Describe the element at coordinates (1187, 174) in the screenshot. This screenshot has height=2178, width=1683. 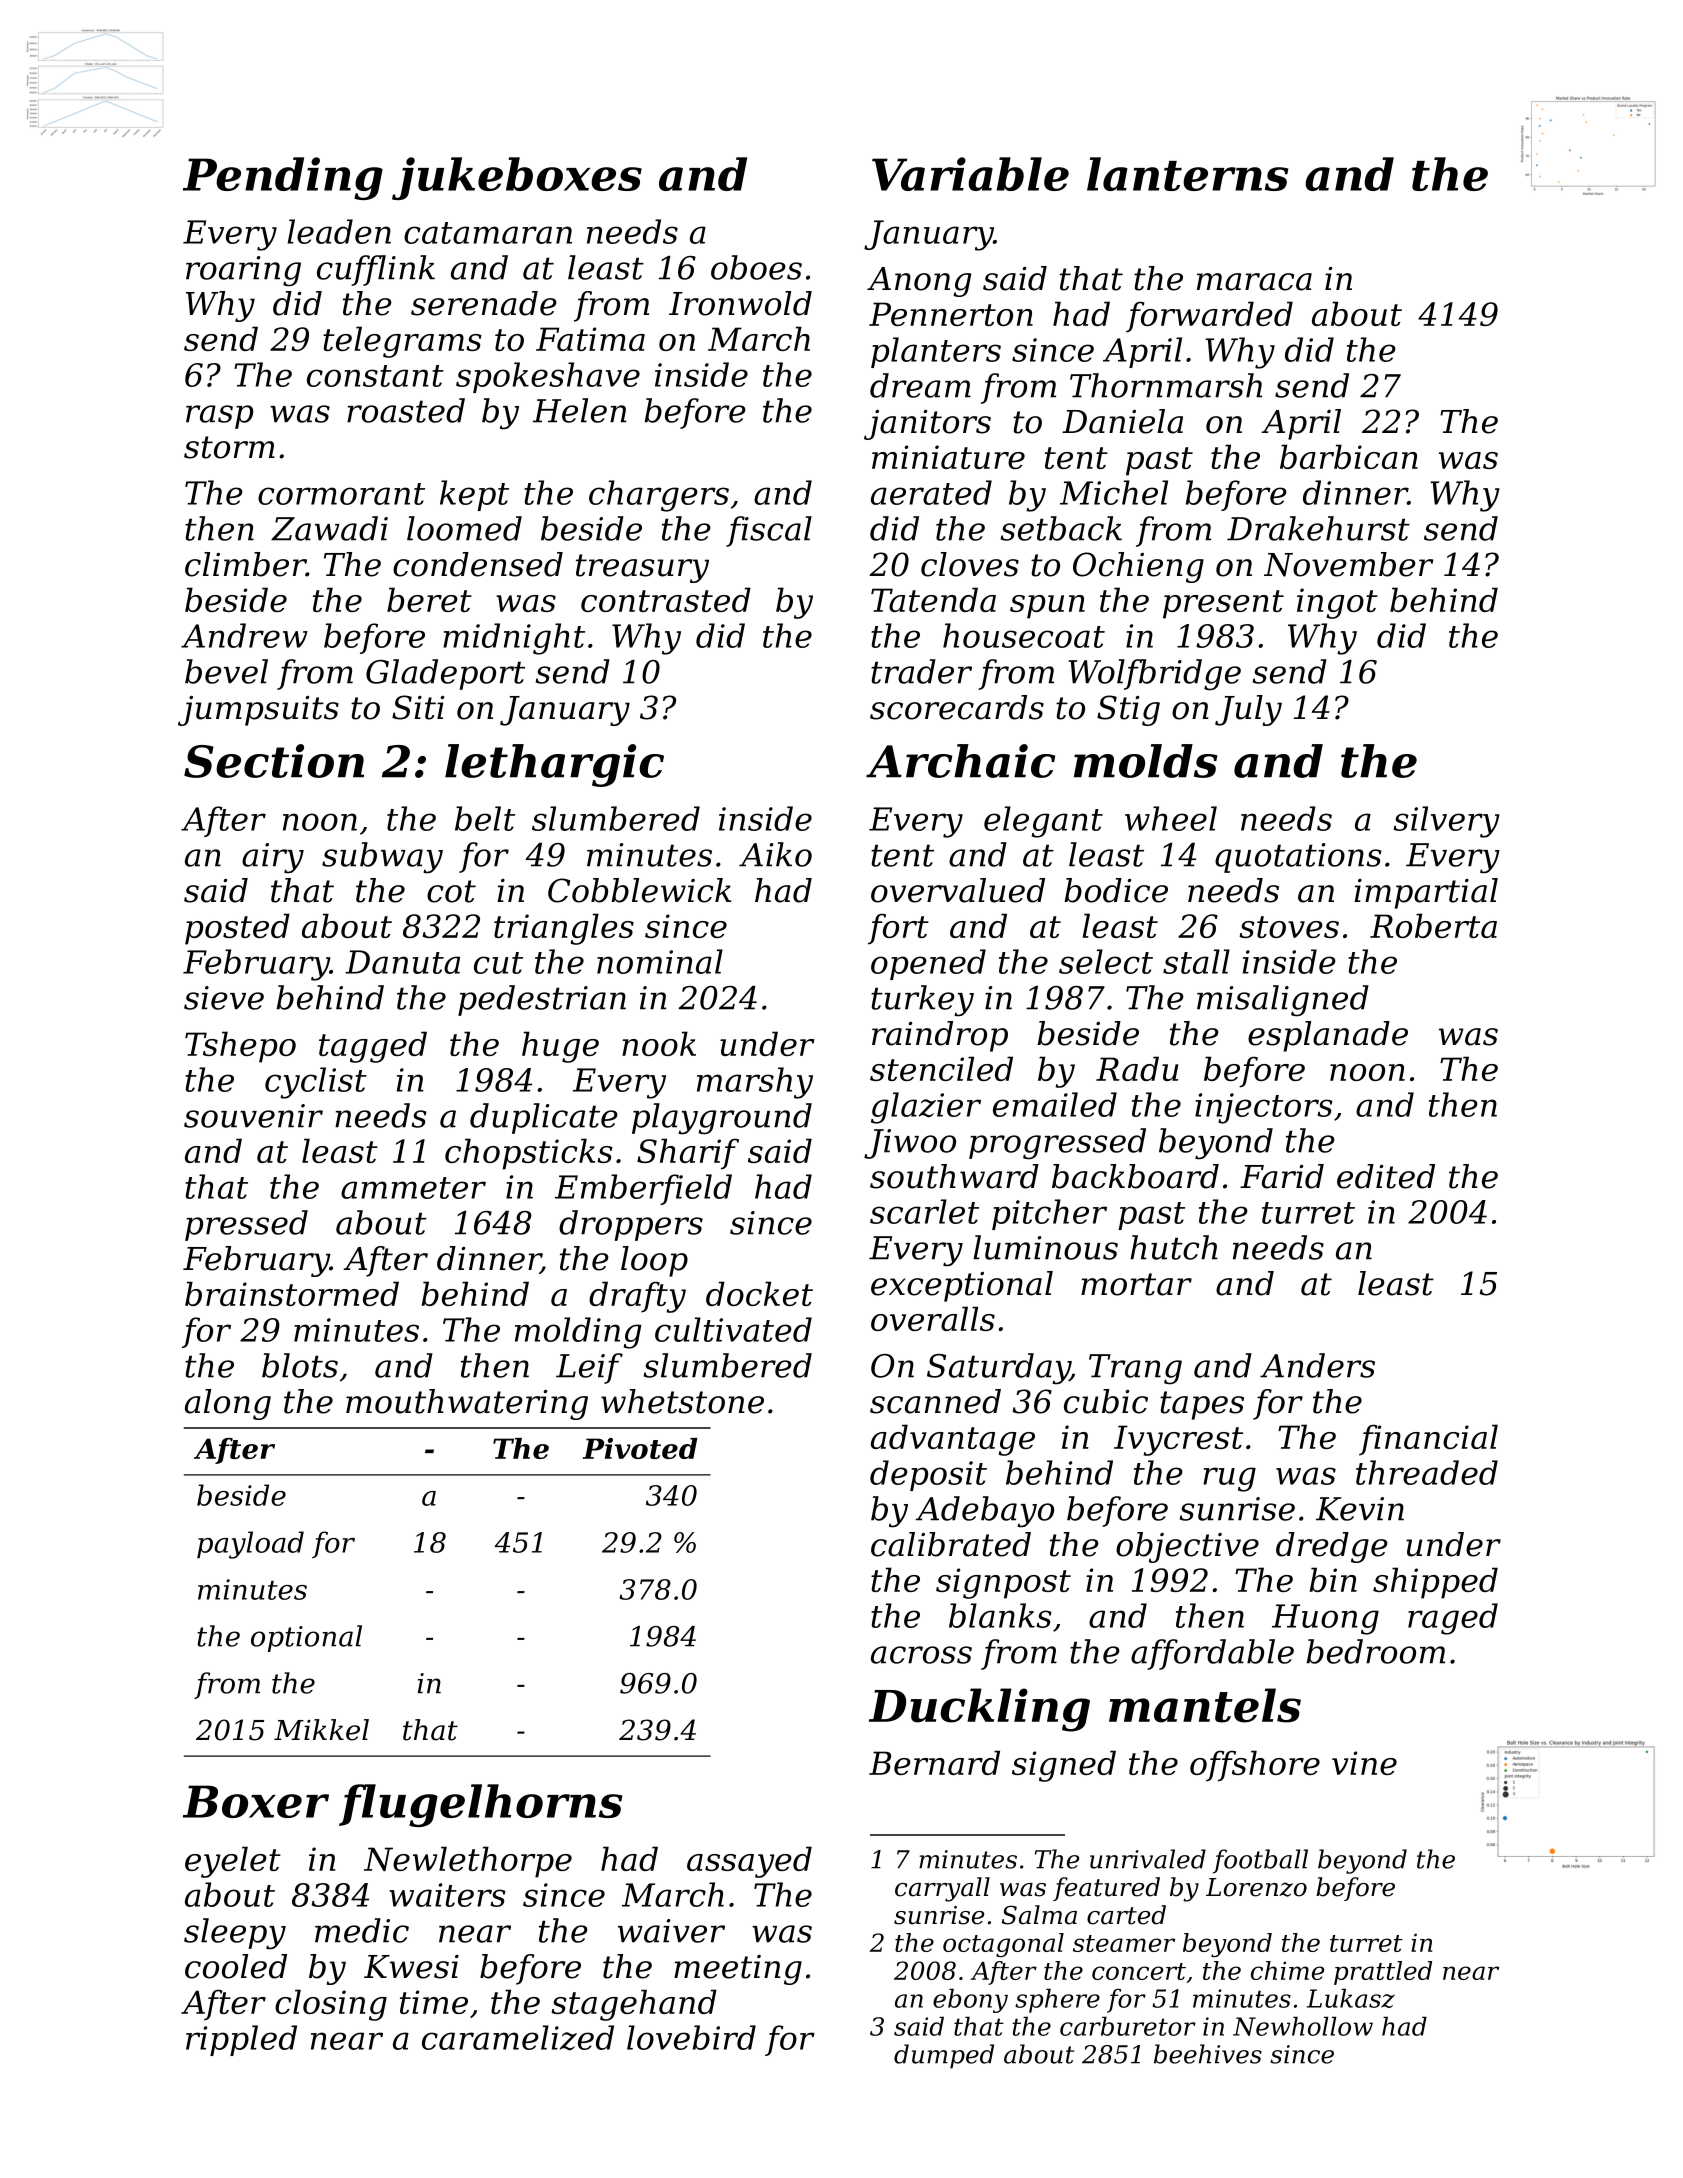
I see `lanterns` at that location.
